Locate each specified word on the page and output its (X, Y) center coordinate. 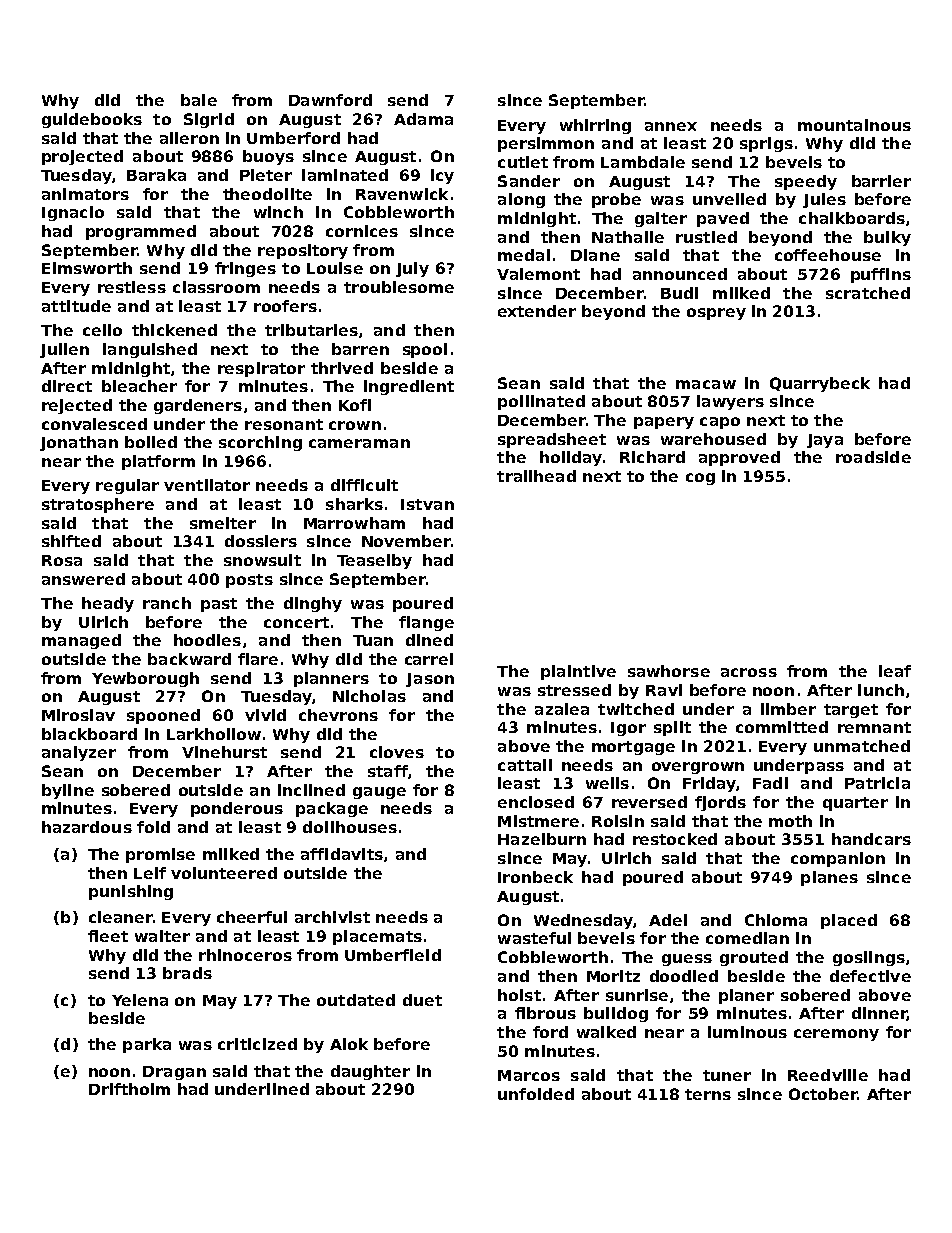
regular (127, 486)
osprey (716, 314)
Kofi (355, 405)
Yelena (140, 1000)
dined (429, 640)
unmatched (862, 746)
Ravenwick (402, 194)
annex (671, 126)
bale (199, 100)
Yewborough (145, 679)
